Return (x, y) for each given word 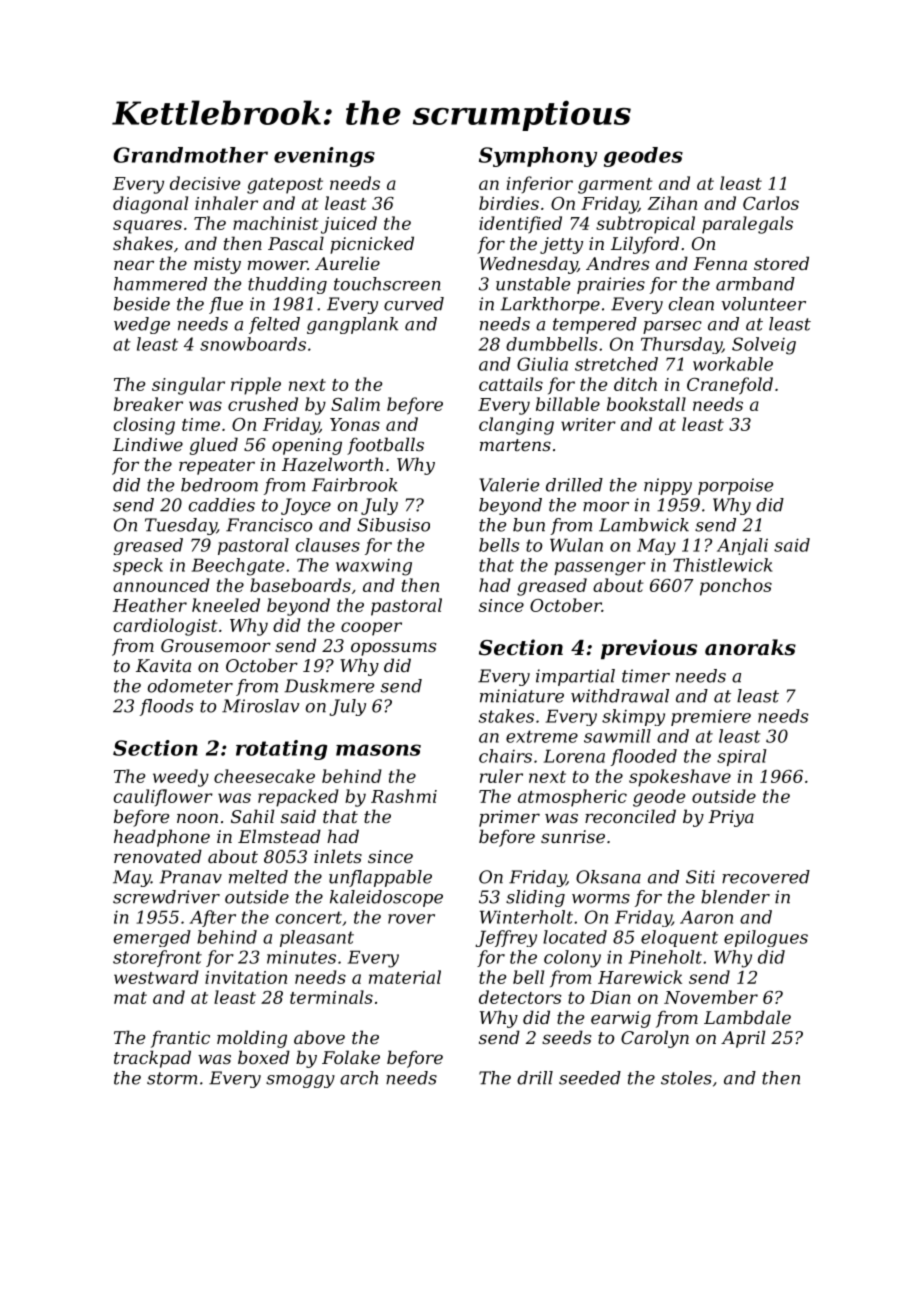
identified (520, 225)
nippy (668, 486)
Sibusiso (393, 525)
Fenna (720, 263)
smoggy (300, 1081)
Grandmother (190, 155)
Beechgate (238, 567)
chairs (505, 756)
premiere (711, 718)
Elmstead (279, 836)
